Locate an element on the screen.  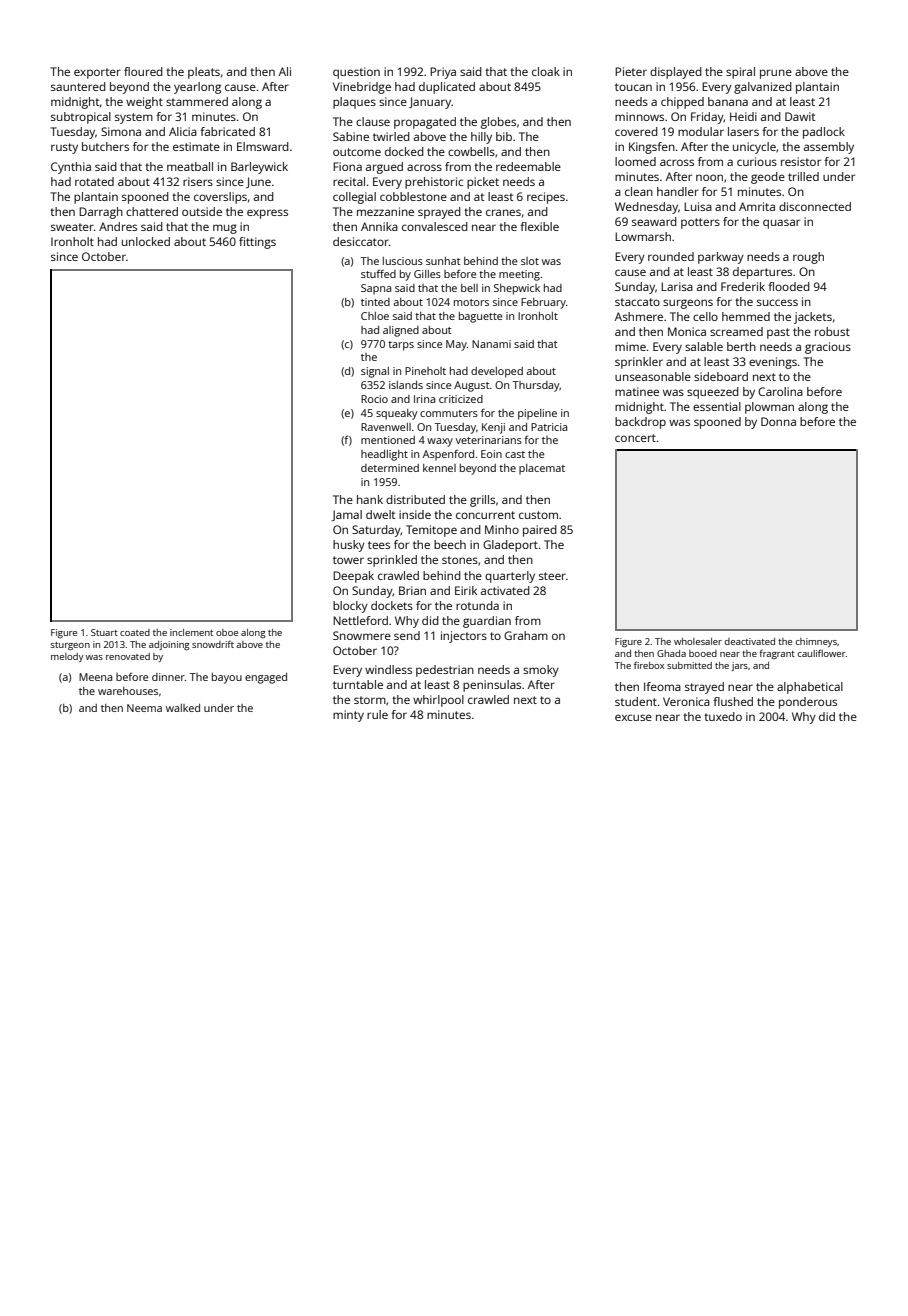
slot is located at coordinates (530, 261).
